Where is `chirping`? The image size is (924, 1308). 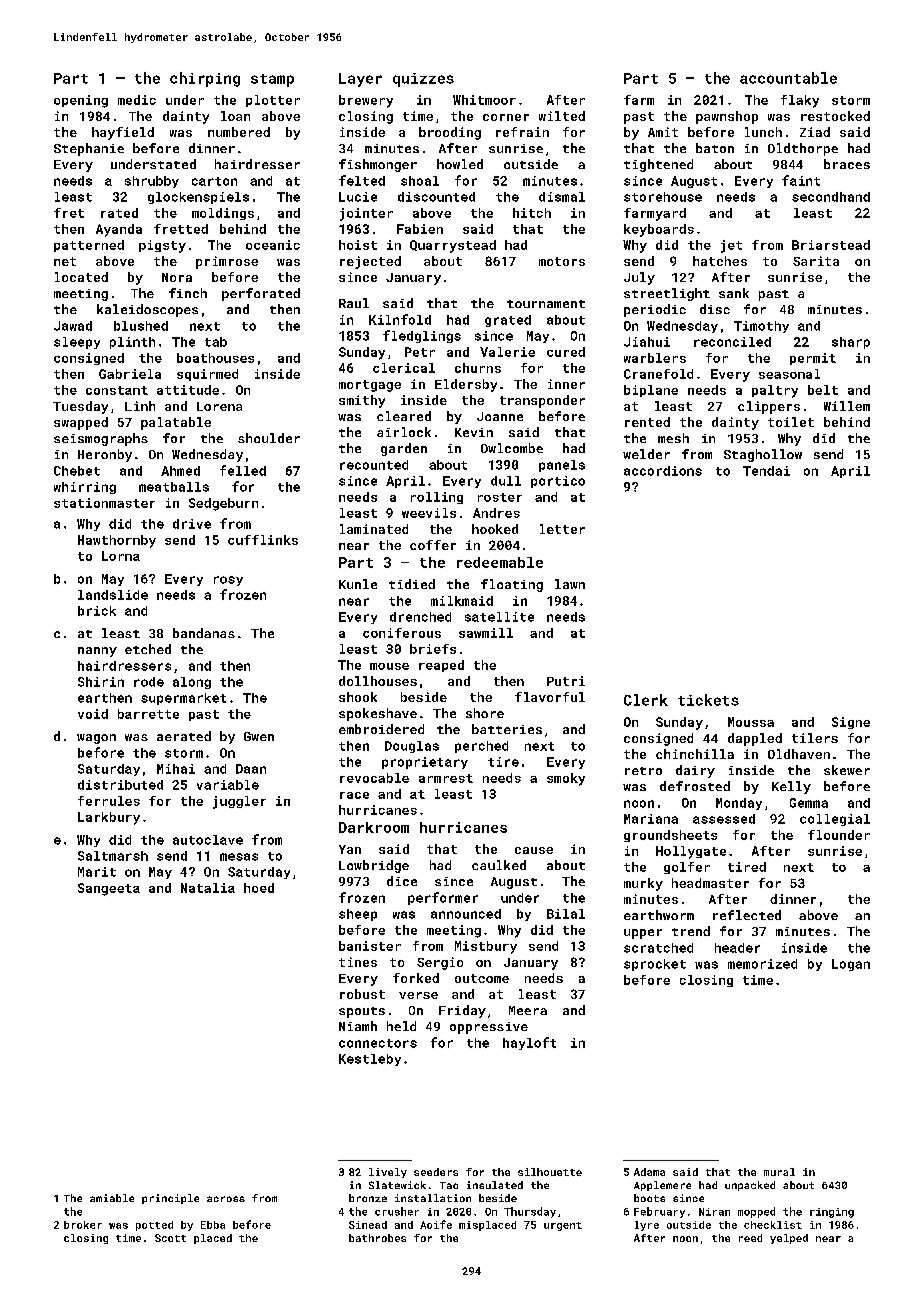
chirping is located at coordinates (205, 79).
